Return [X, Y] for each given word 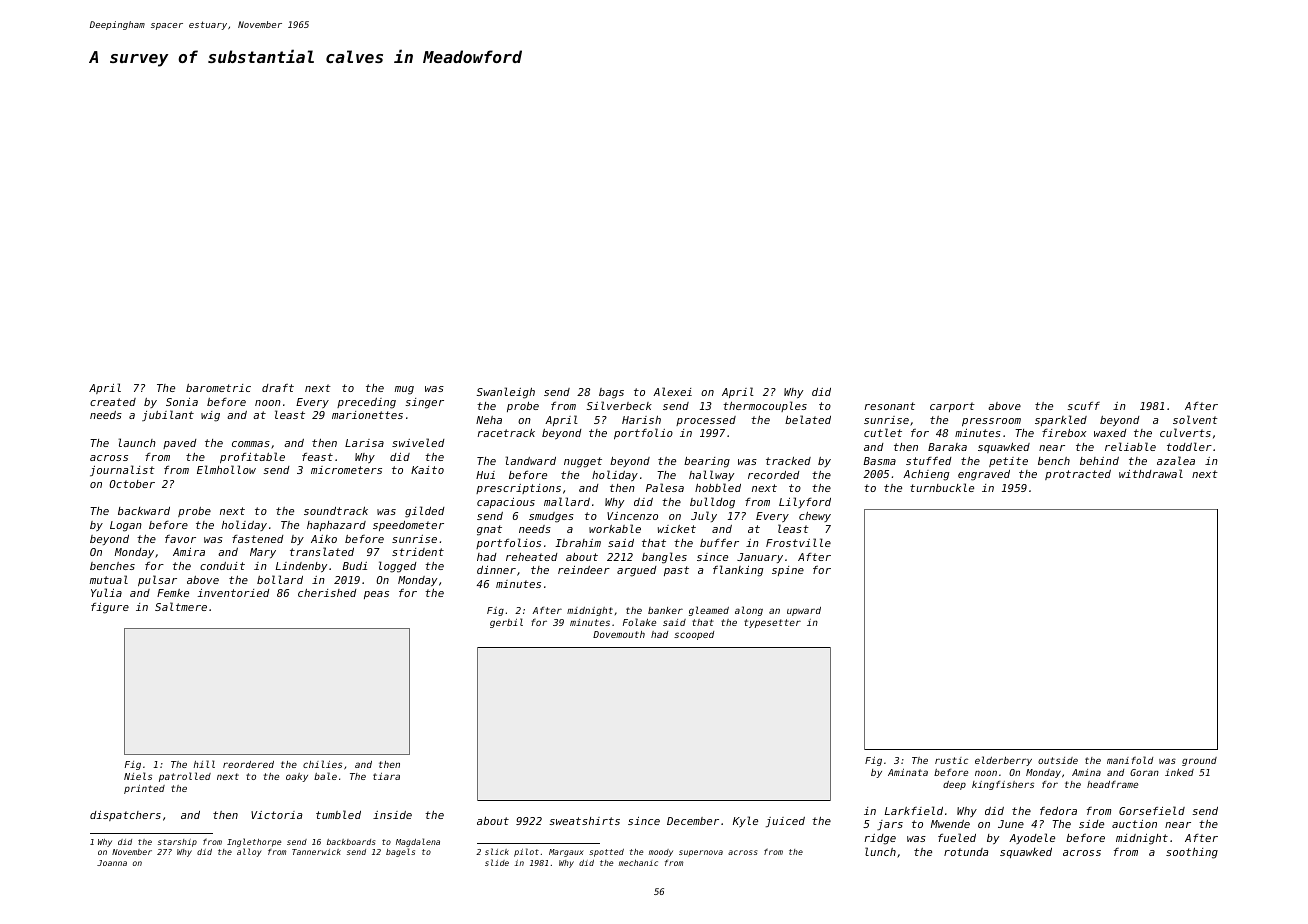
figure [110, 608]
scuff [1083, 406]
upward [804, 611]
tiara [386, 776]
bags [611, 393]
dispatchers [125, 816]
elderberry [1003, 761]
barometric [218, 388]
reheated [532, 557]
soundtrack [336, 511]
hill [204, 764]
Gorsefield [1152, 810]
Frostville [798, 542]
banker [665, 610]
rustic [951, 760]
